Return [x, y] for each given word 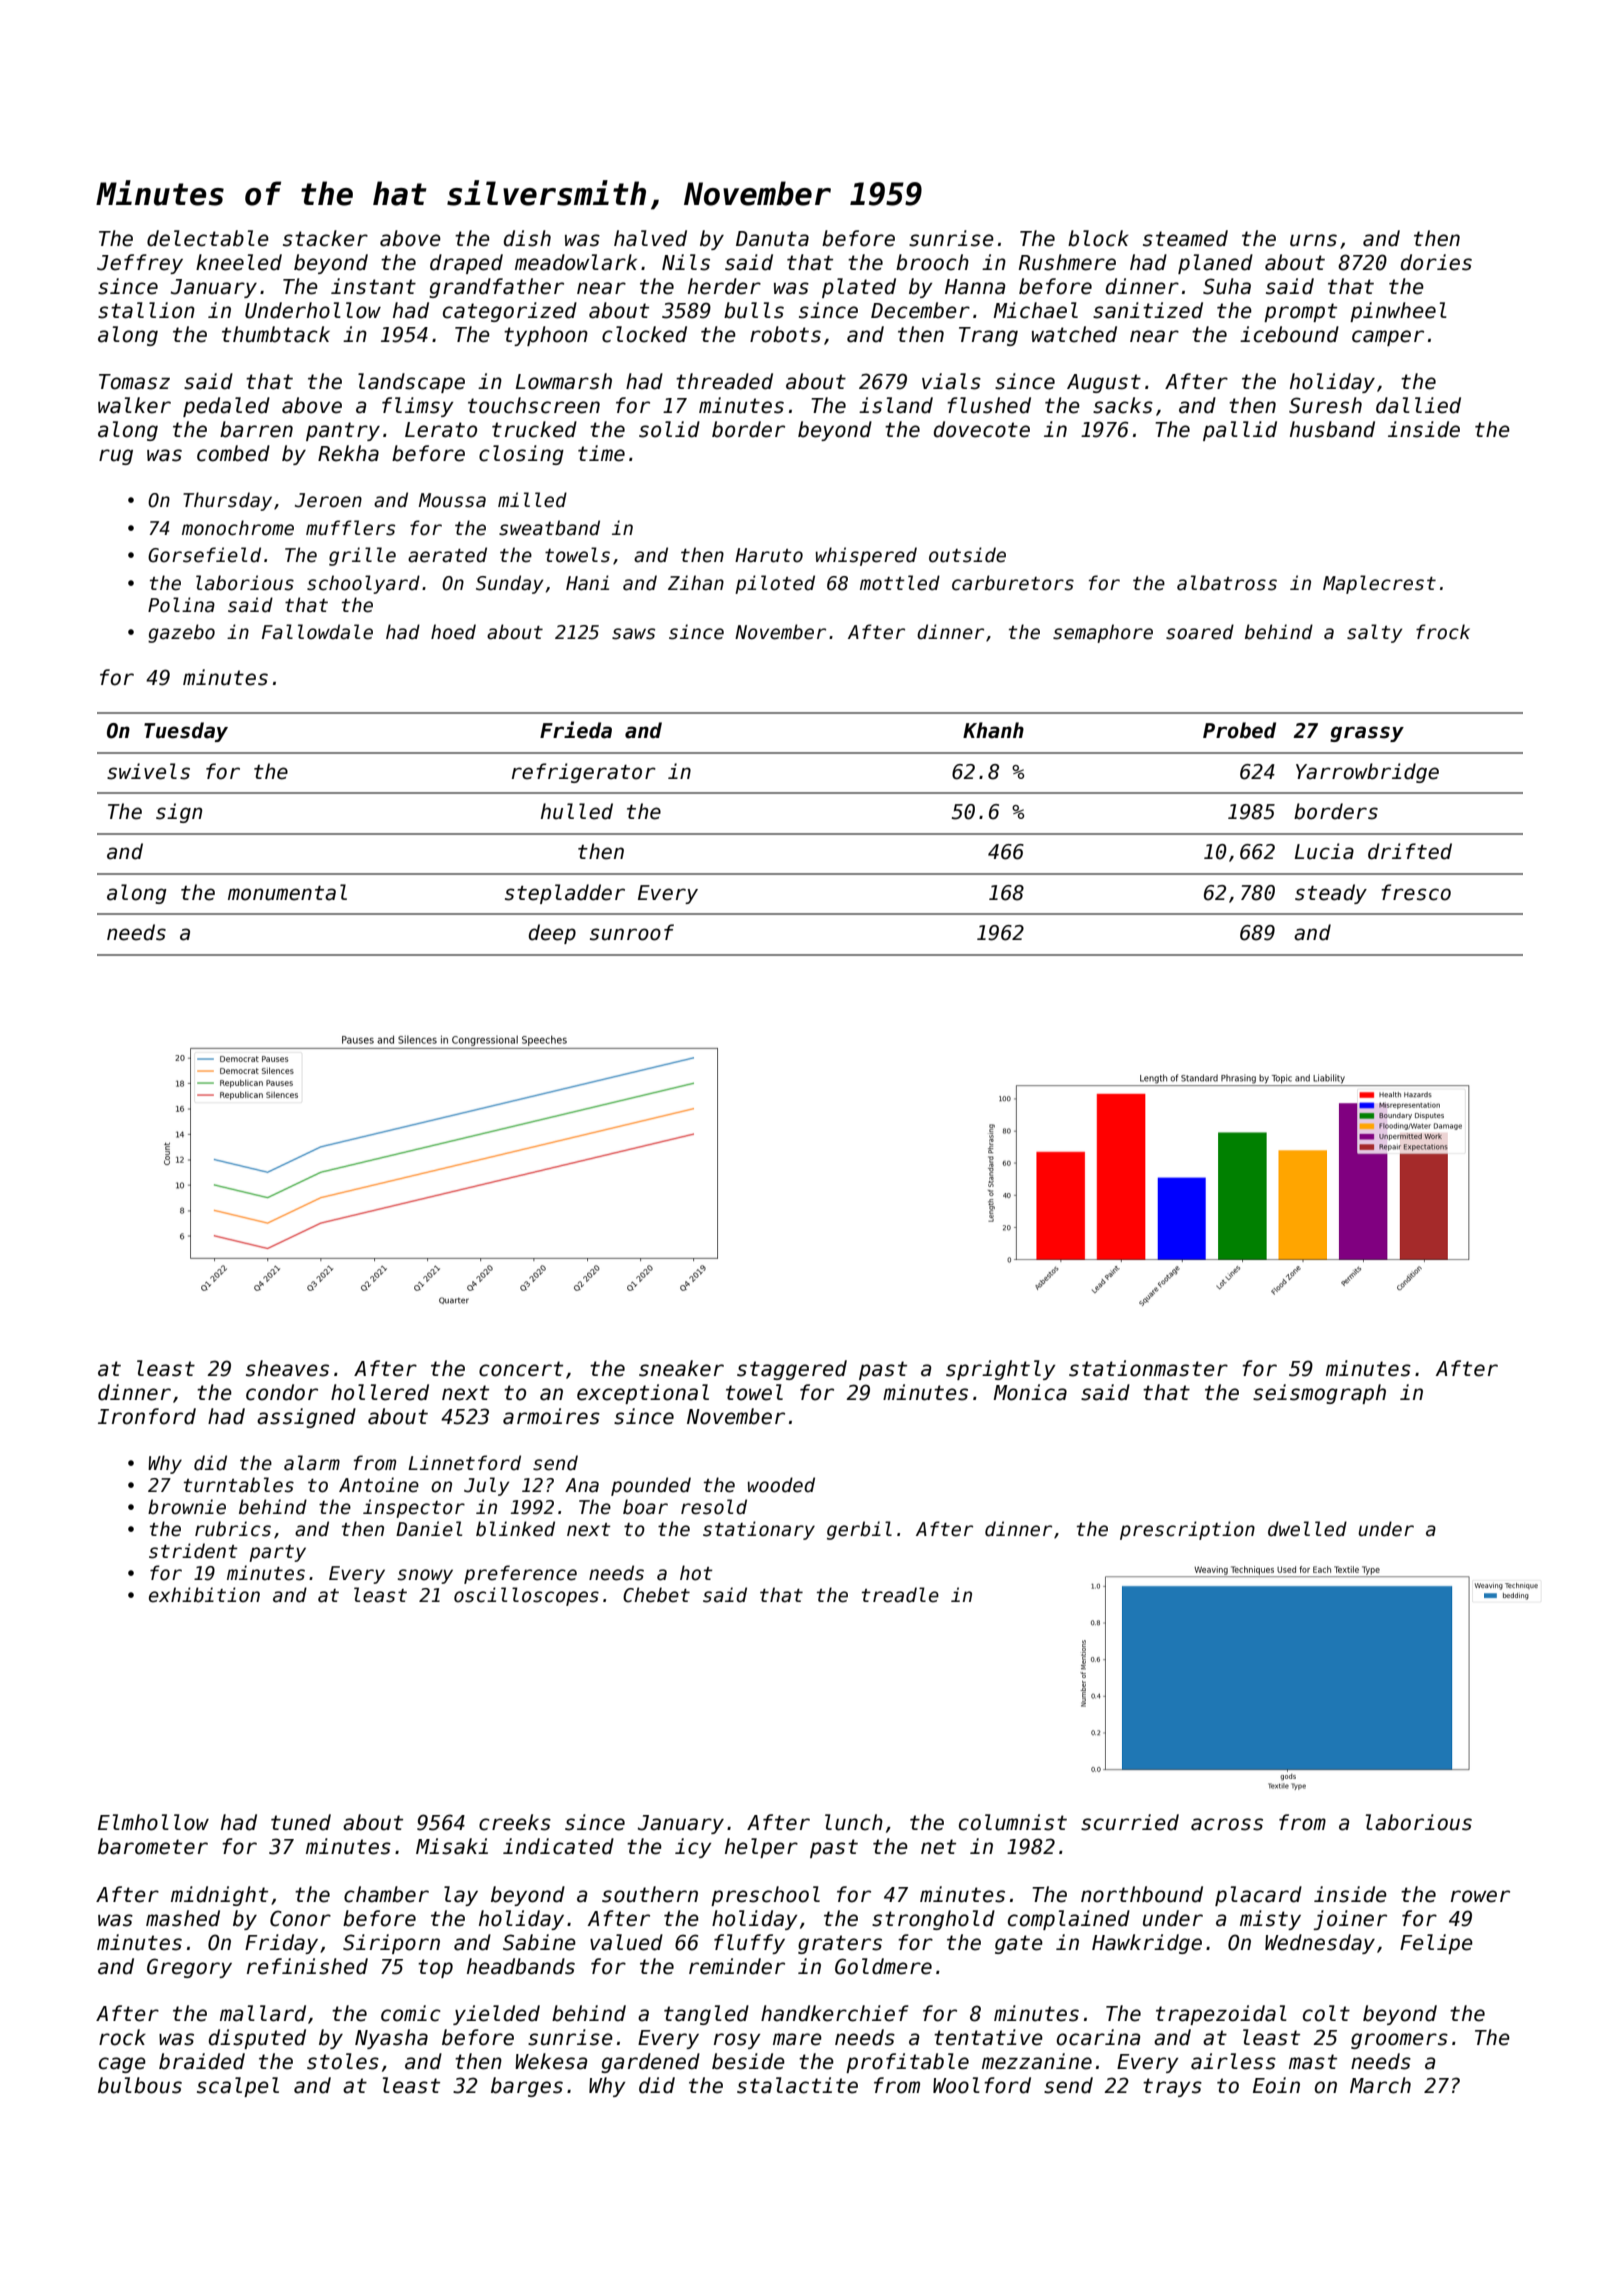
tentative [988, 2037]
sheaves [287, 1368]
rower [1480, 1896]
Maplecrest [1379, 584]
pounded [651, 1486]
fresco [1416, 892]
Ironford [147, 1416]
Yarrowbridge [1367, 773]
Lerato [441, 430]
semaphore [1103, 633]
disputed [257, 2039]
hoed [453, 632]
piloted [775, 584]
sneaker [681, 1368]
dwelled [1307, 1529]
